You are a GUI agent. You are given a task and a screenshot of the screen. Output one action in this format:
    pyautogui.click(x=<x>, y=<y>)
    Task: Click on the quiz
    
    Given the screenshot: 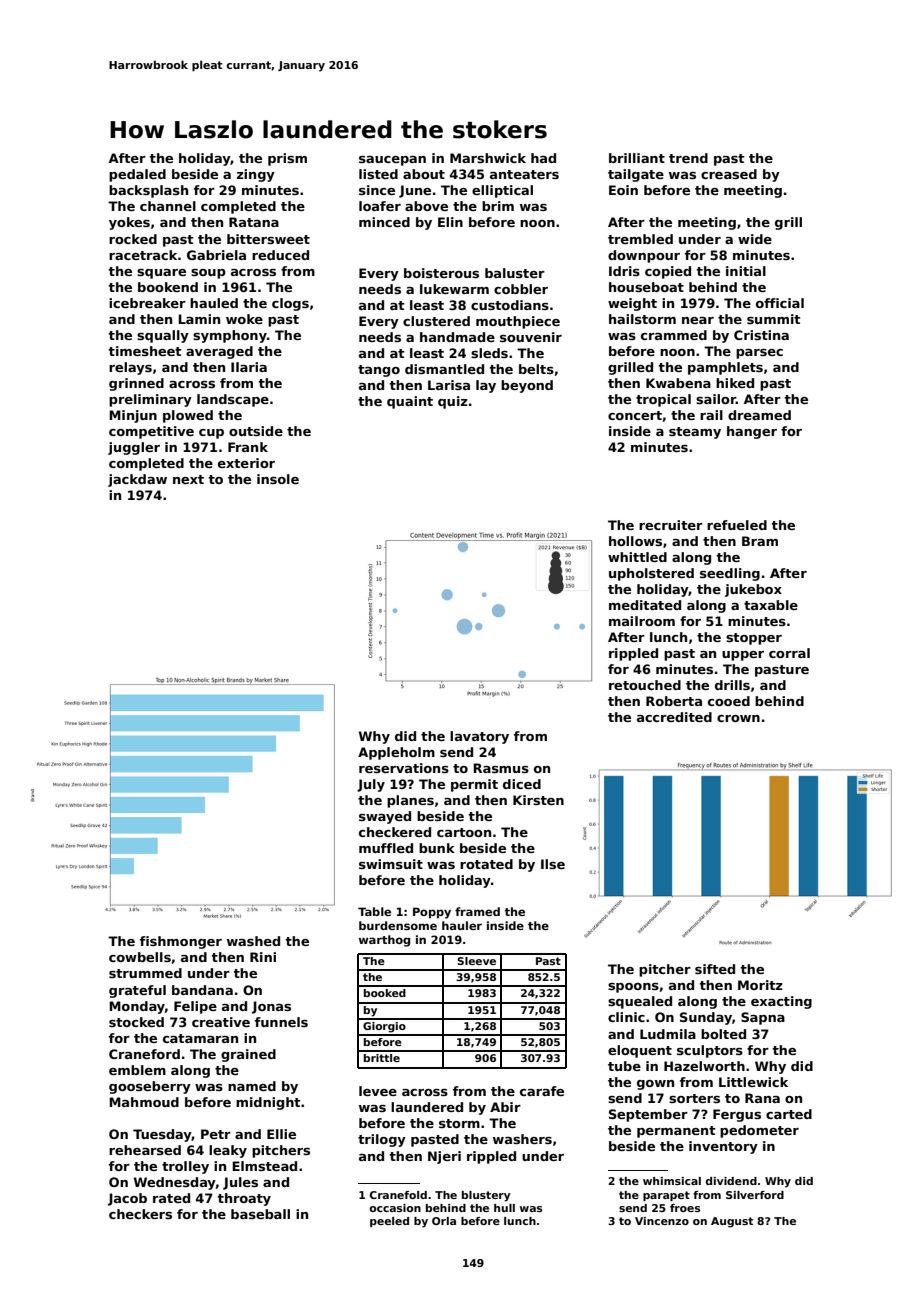 What is the action you would take?
    pyautogui.click(x=453, y=402)
